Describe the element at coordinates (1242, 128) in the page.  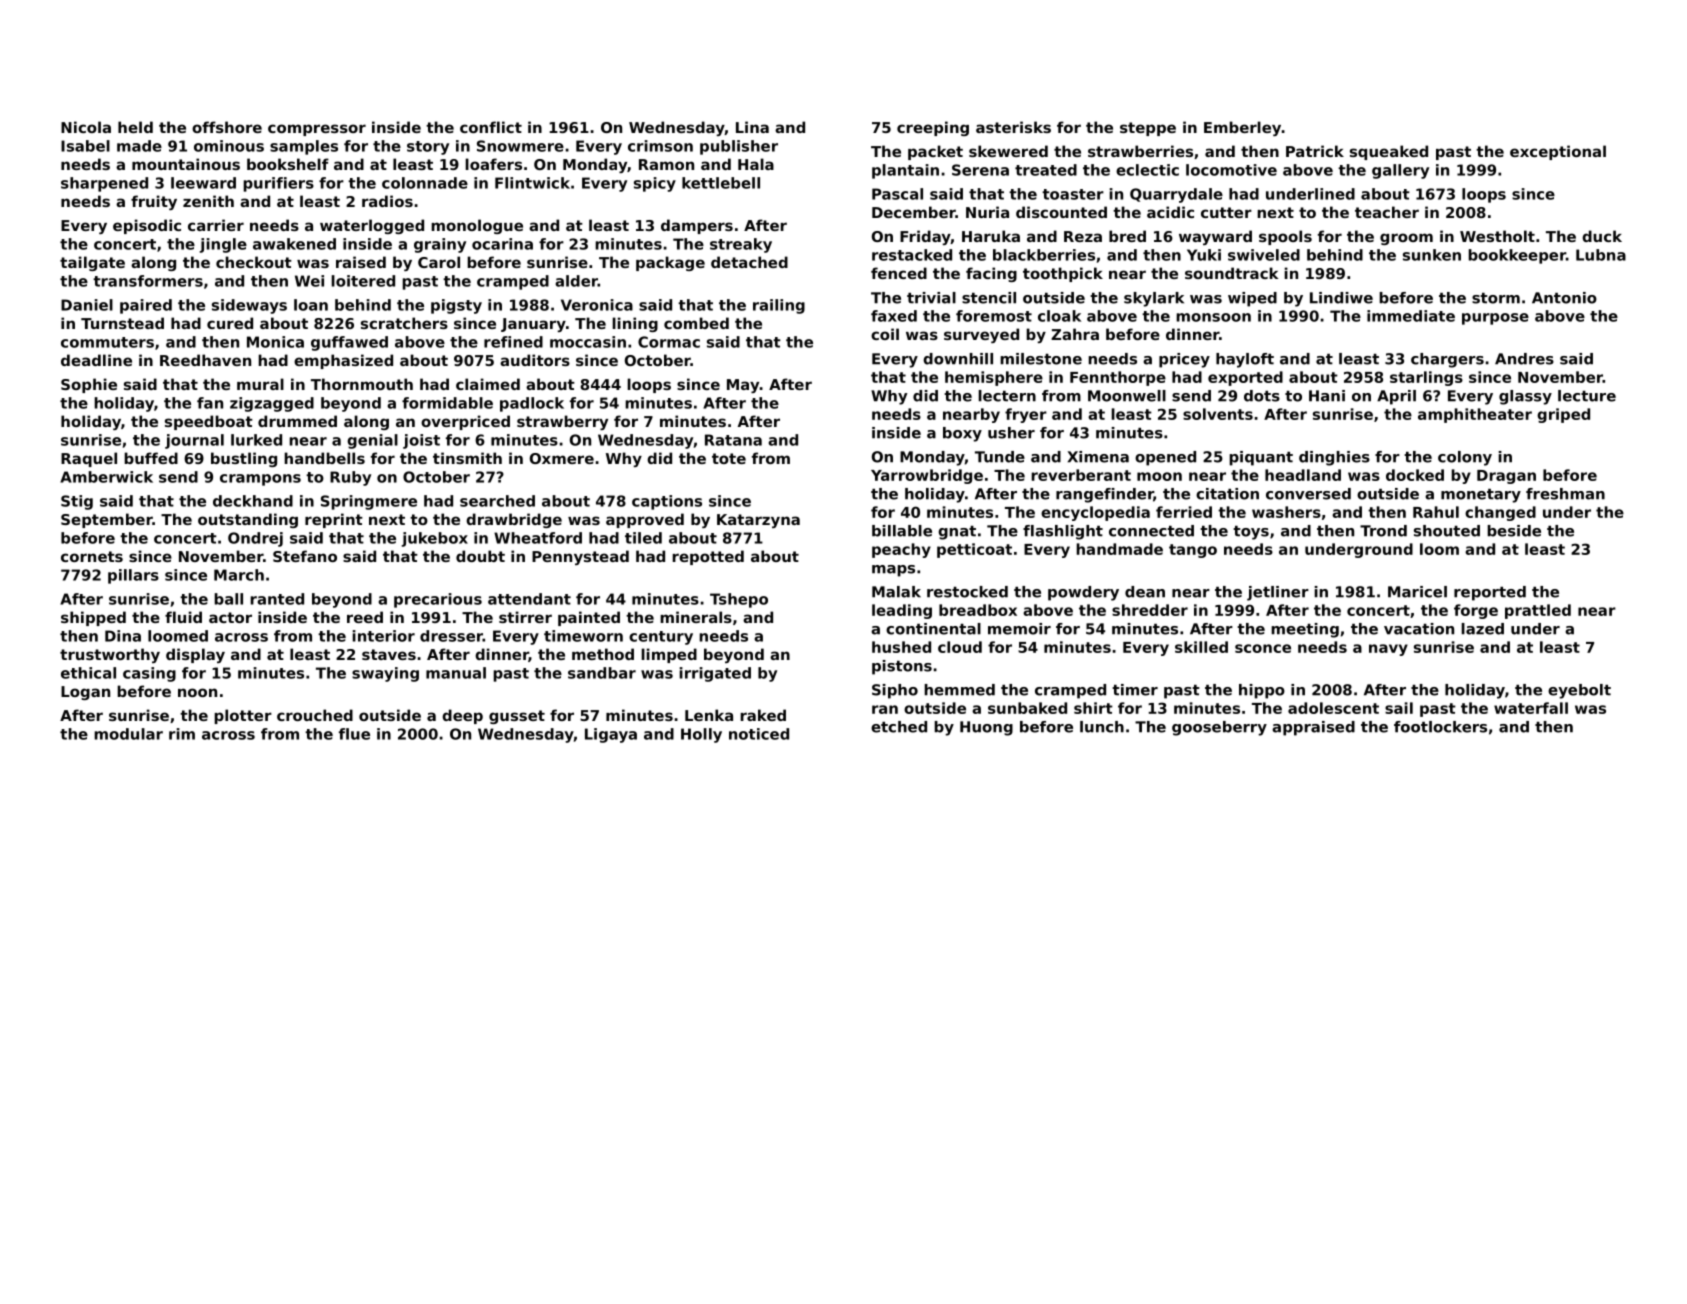
I see `Emberley` at that location.
